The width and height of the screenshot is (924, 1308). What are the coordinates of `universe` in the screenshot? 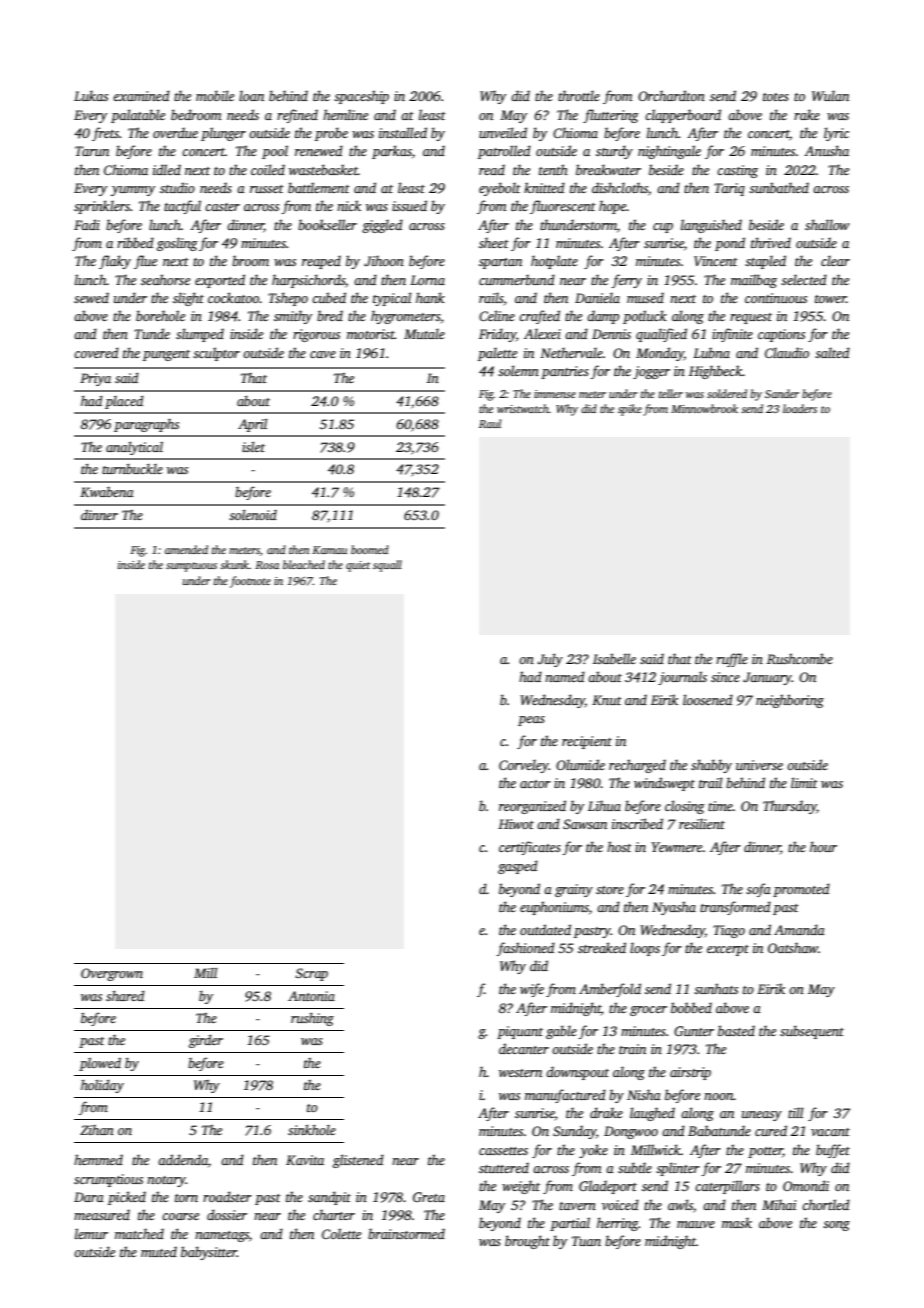 It's located at (759, 765).
